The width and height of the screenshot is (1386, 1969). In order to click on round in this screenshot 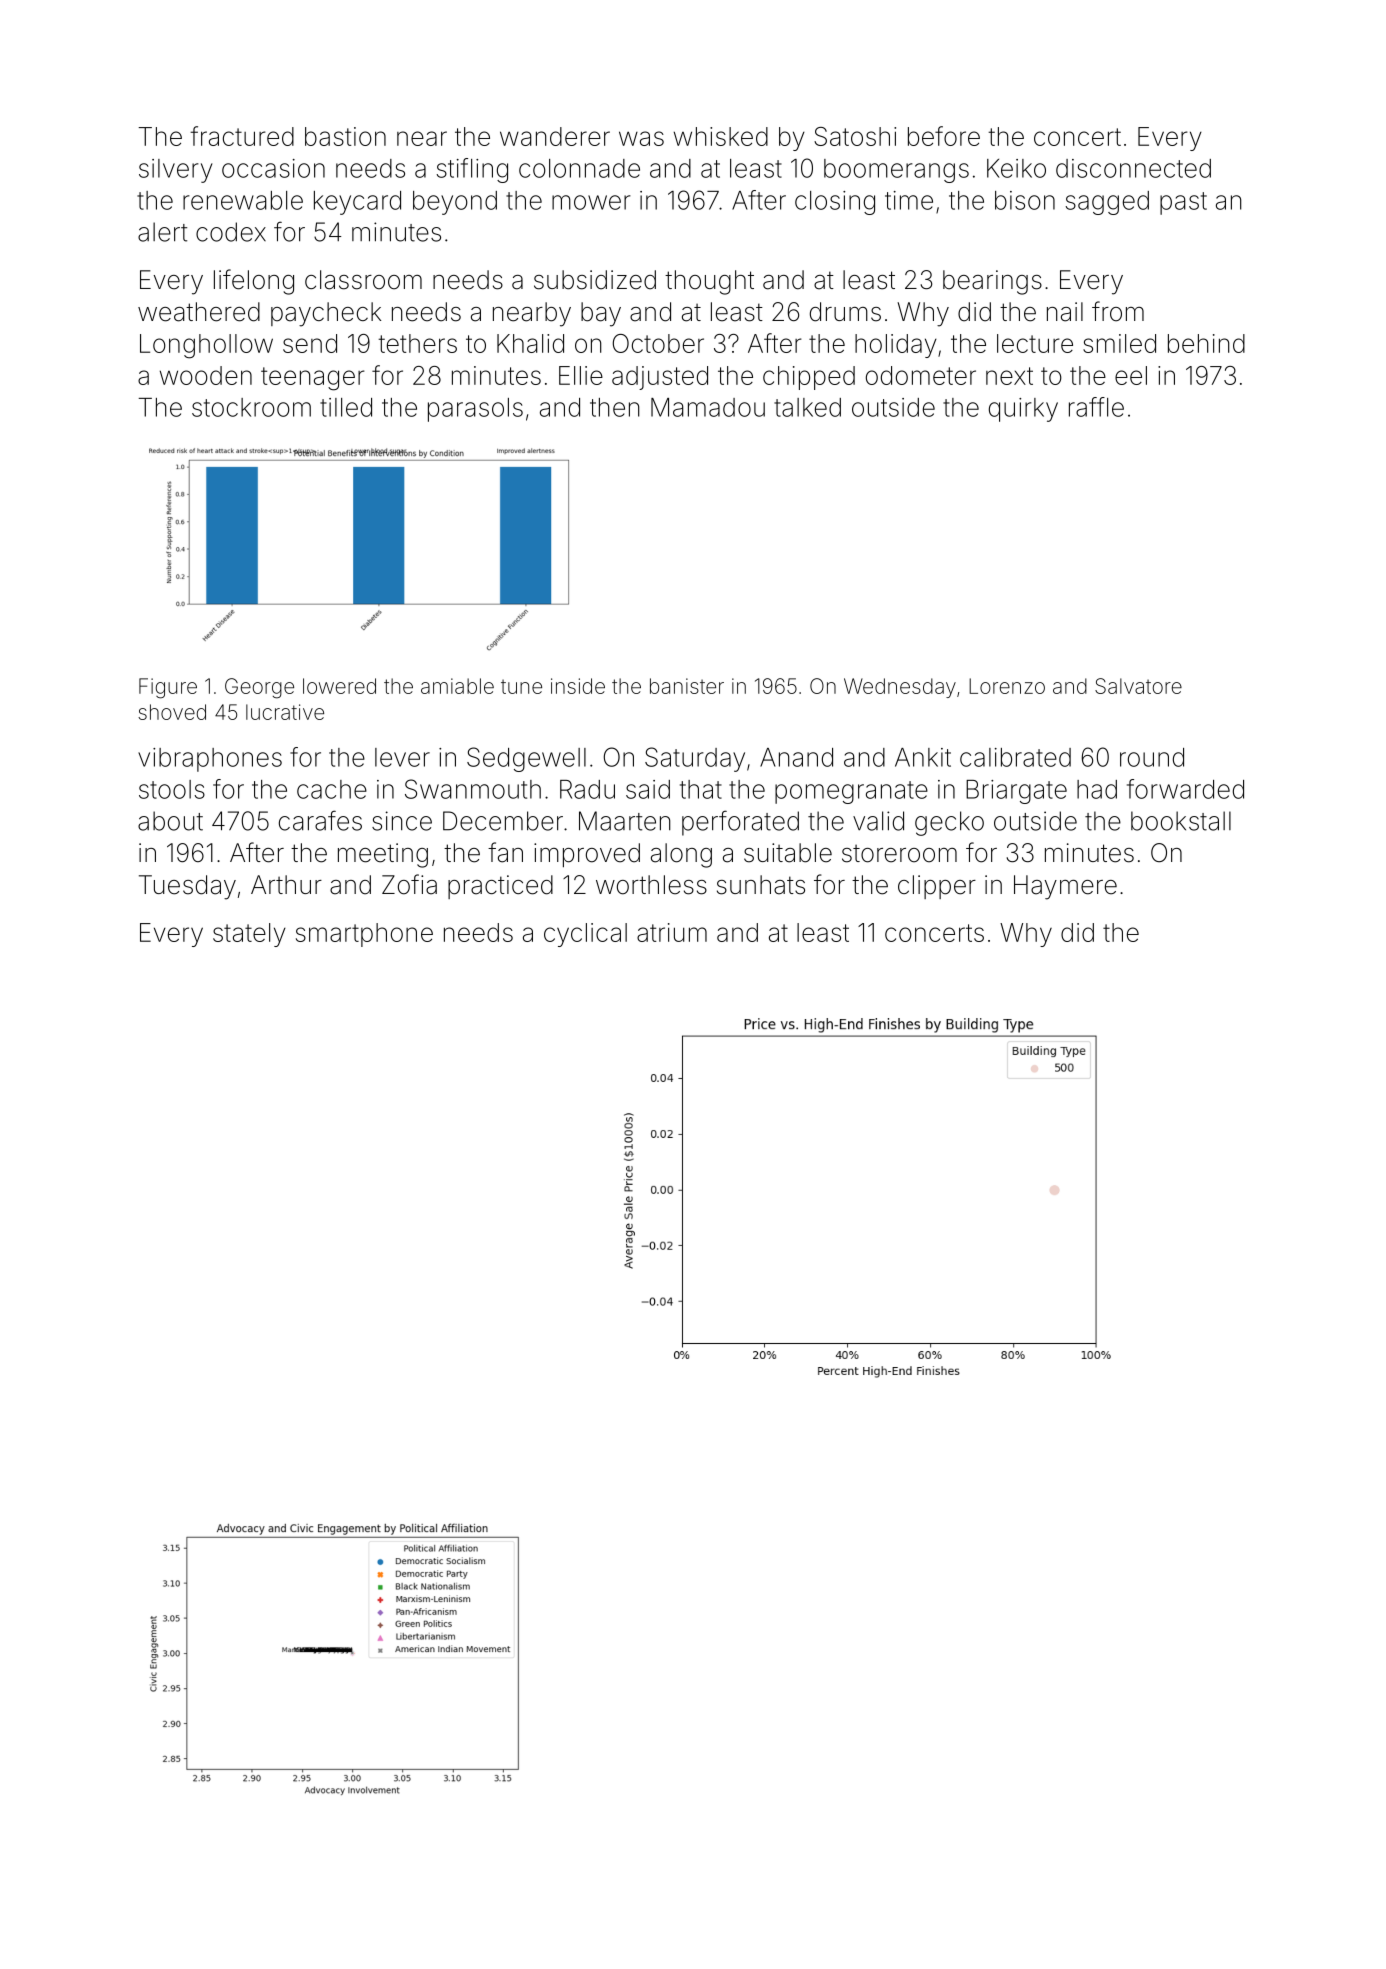, I will do `click(1152, 757)`.
